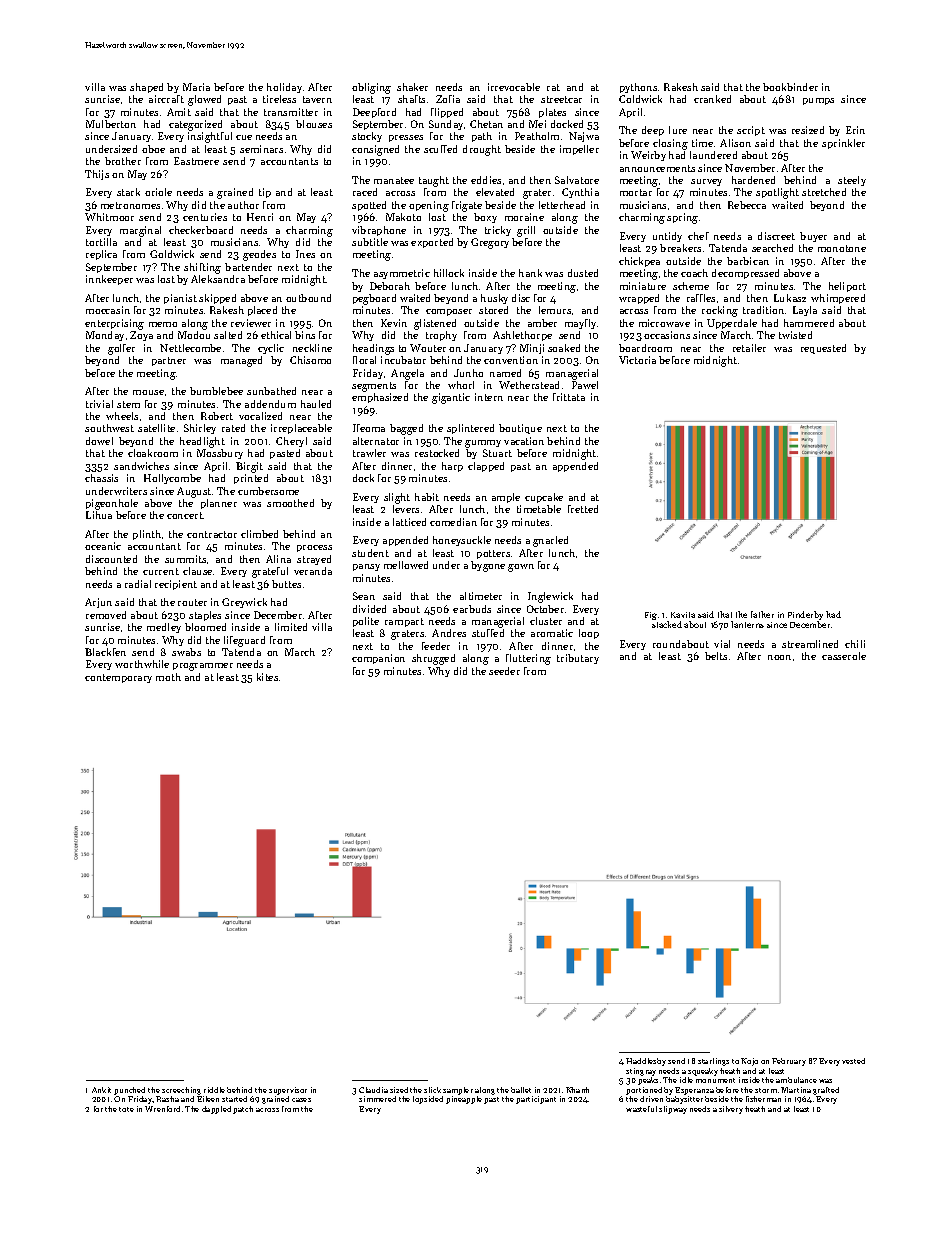 Image resolution: width=952 pixels, height=1233 pixels. What do you see at coordinates (203, 667) in the screenshot?
I see `programmer` at bounding box center [203, 667].
